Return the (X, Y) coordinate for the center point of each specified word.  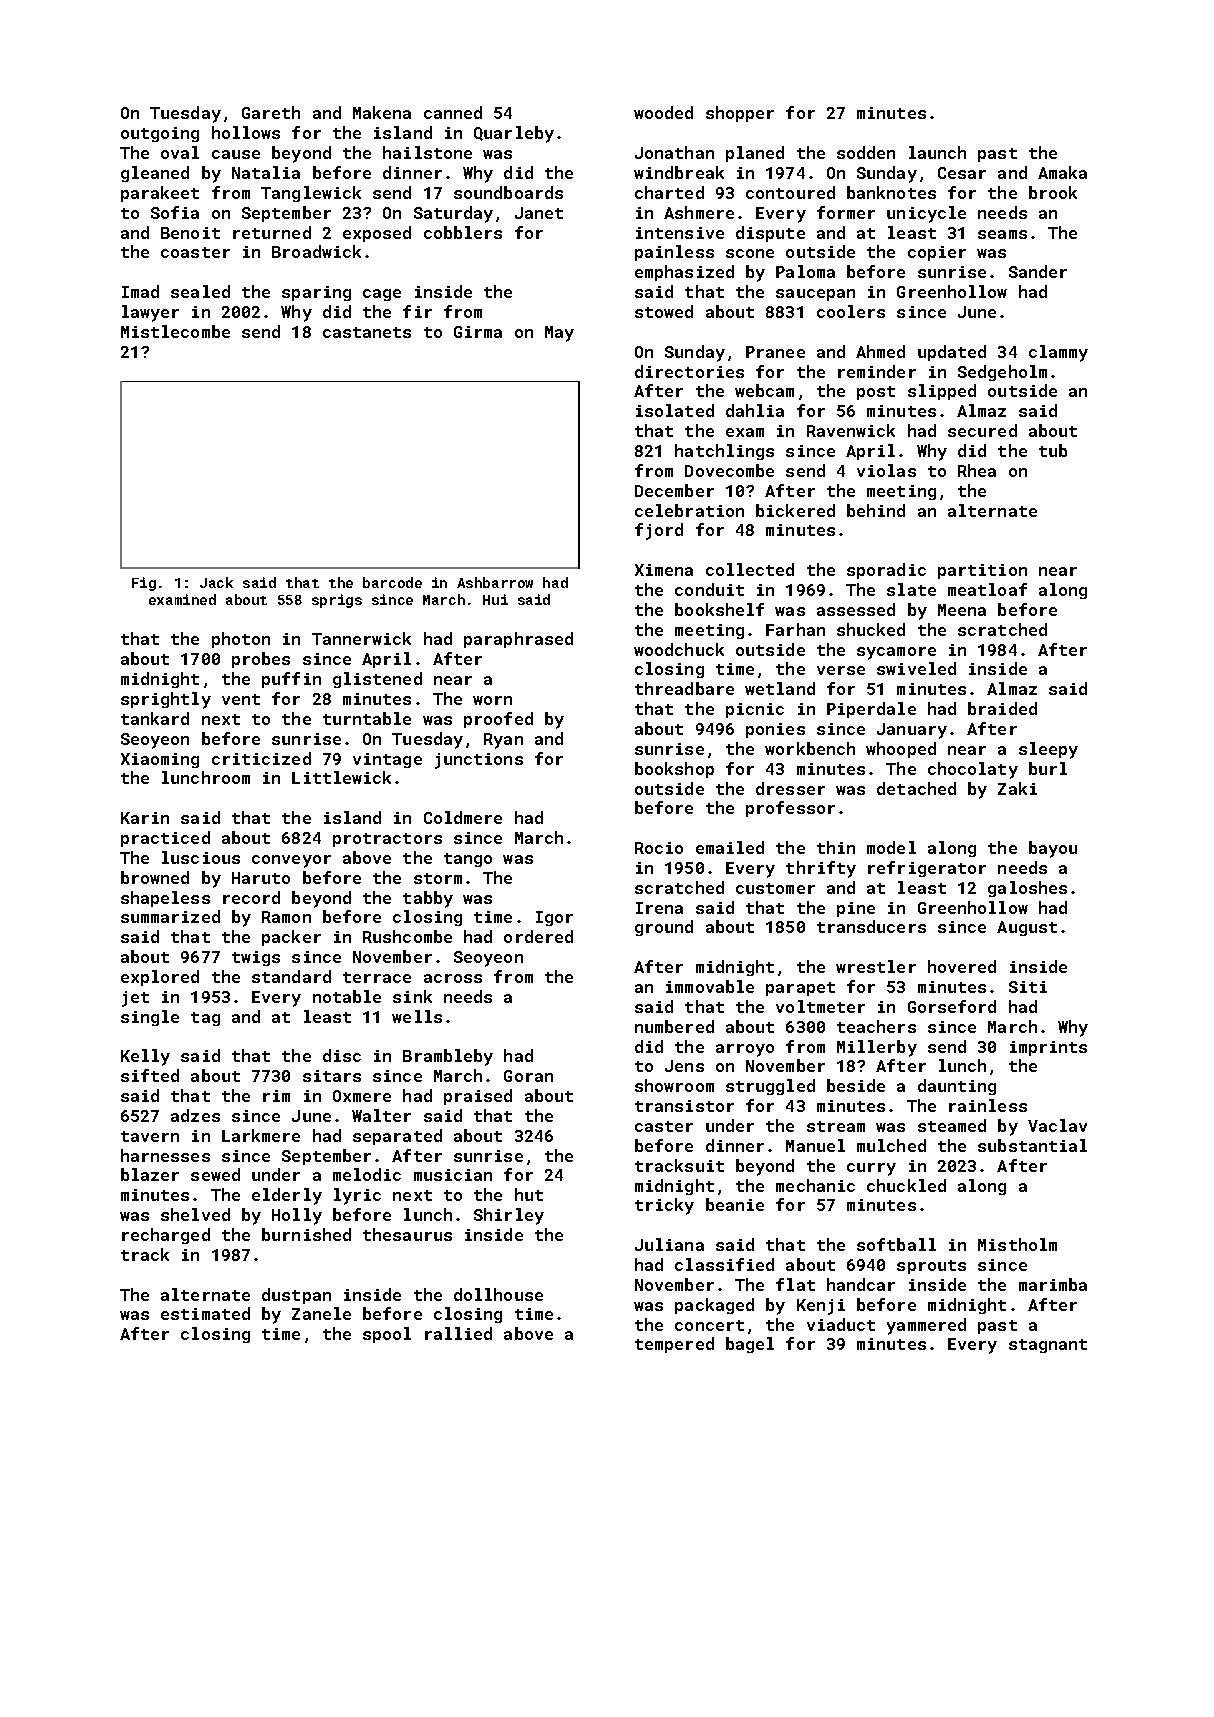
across (453, 978)
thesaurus (407, 1234)
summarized (170, 916)
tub (1053, 450)
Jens (684, 1066)
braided (1002, 708)
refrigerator (927, 869)
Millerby (877, 1048)
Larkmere (261, 1135)
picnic (755, 710)
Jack (216, 582)
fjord (659, 531)
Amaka (1062, 172)
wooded (663, 112)
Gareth (271, 112)
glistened (377, 680)
